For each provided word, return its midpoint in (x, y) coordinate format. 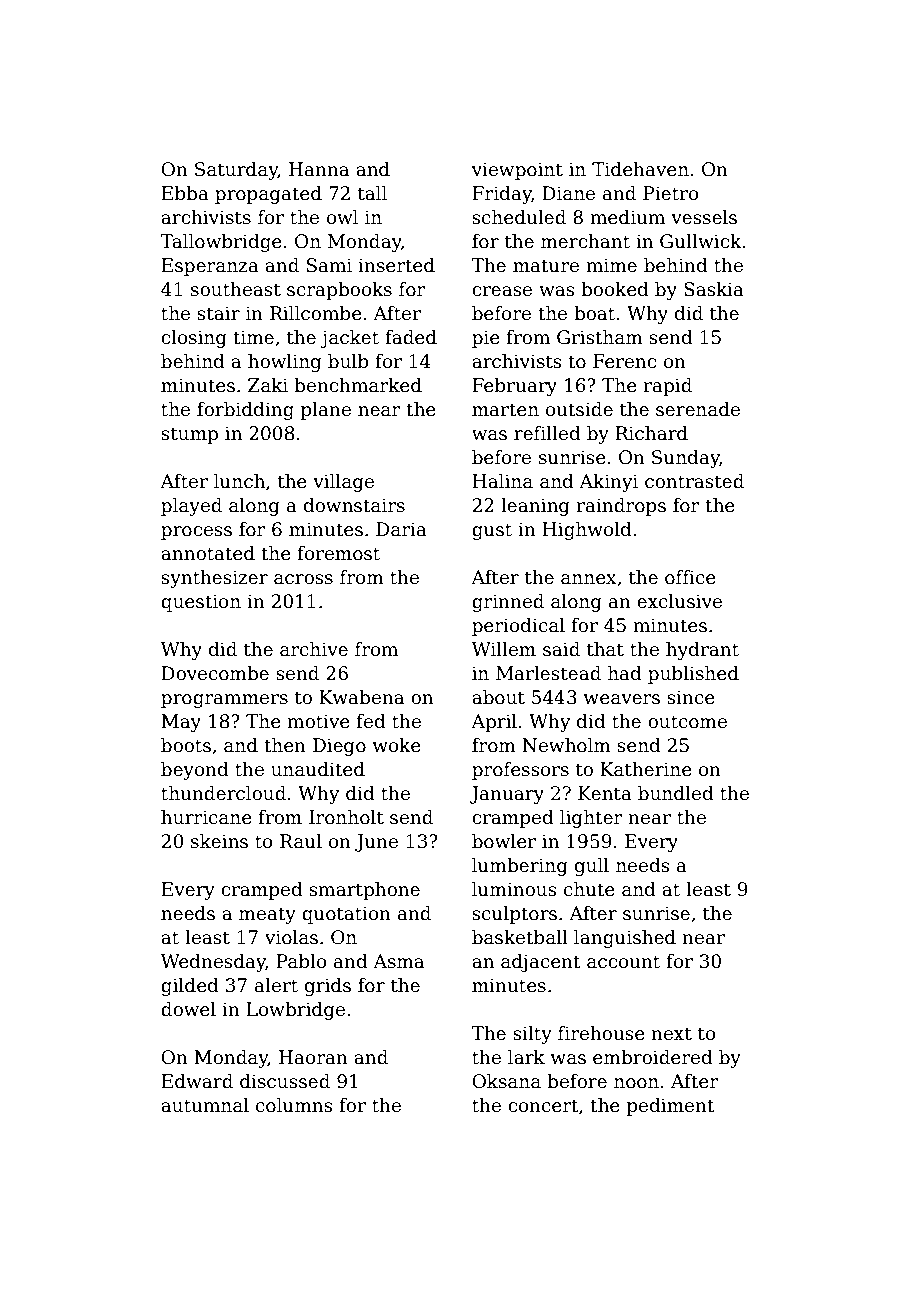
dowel (188, 1009)
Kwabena (361, 697)
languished (625, 939)
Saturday (236, 171)
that (605, 649)
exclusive (679, 601)
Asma (398, 961)
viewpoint (517, 171)
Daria (401, 529)
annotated (208, 553)
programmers (224, 701)
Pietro (671, 193)
